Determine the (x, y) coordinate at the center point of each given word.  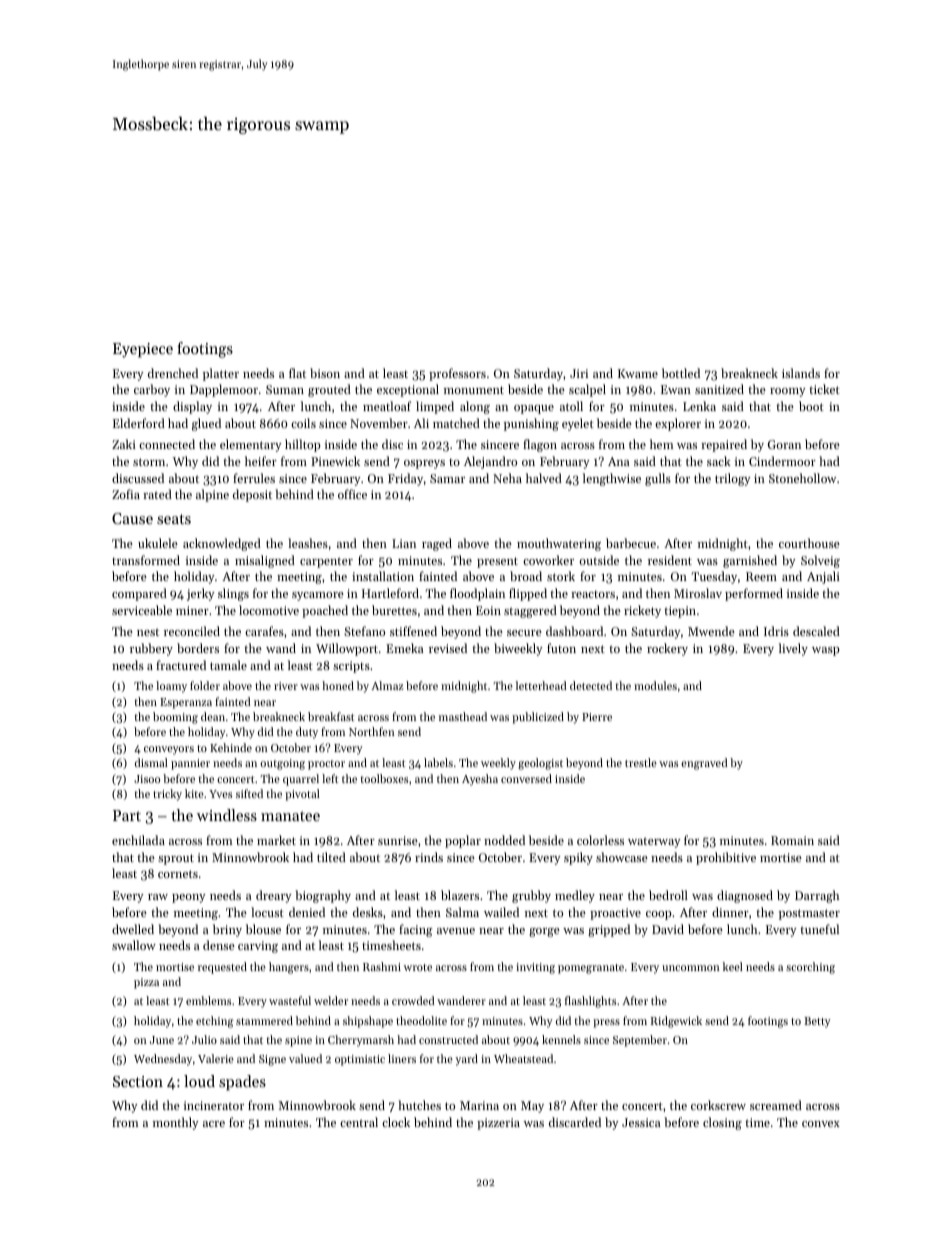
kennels (561, 1039)
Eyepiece (143, 350)
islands (801, 373)
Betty (817, 1022)
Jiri (579, 373)
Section (138, 1081)
